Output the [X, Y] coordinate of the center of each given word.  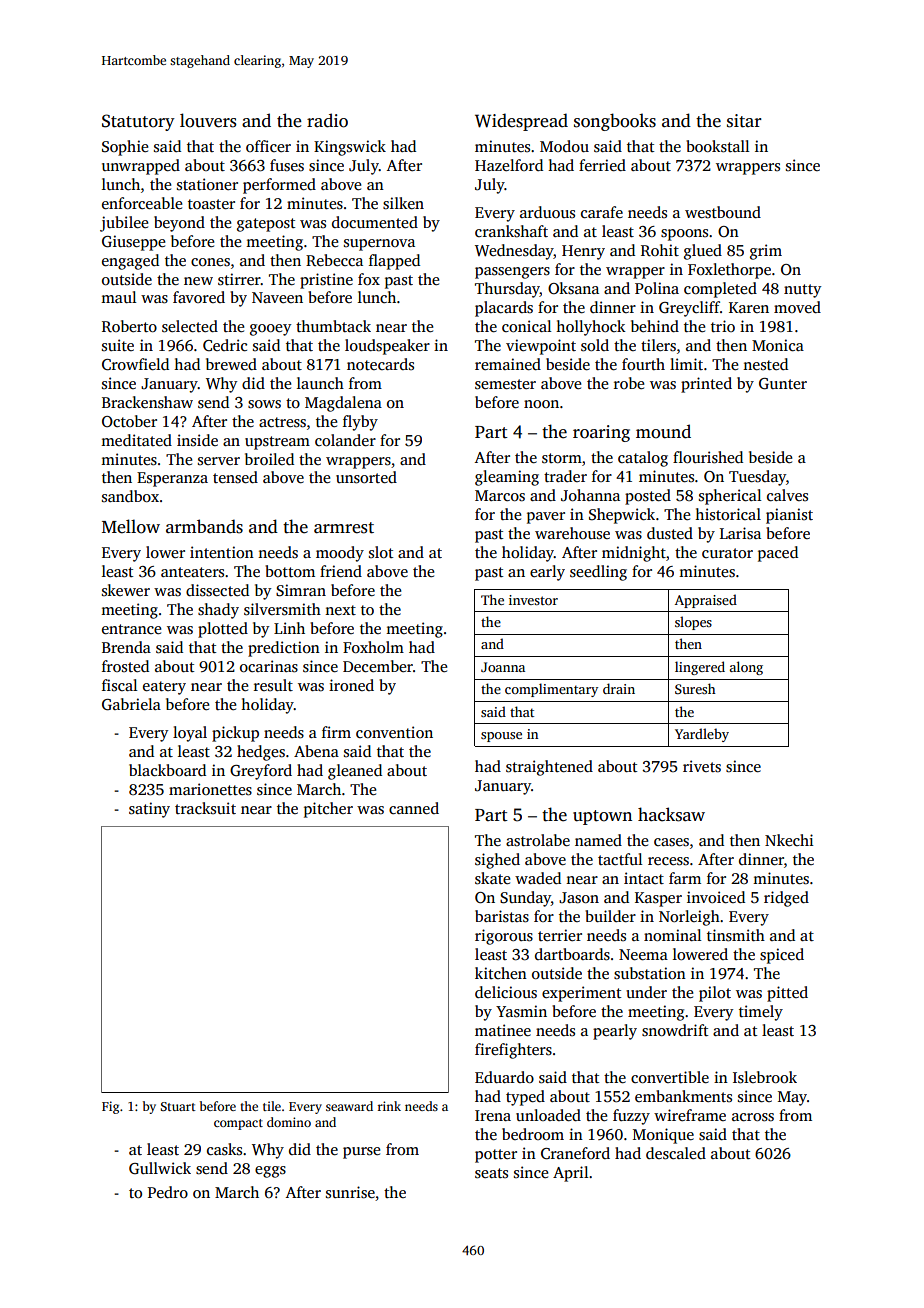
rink [389, 1106]
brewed [231, 364]
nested [765, 364]
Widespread [521, 122]
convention [394, 732]
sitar [744, 121]
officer [268, 146]
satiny [149, 810]
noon [541, 404]
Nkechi [789, 840]
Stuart [178, 1106]
